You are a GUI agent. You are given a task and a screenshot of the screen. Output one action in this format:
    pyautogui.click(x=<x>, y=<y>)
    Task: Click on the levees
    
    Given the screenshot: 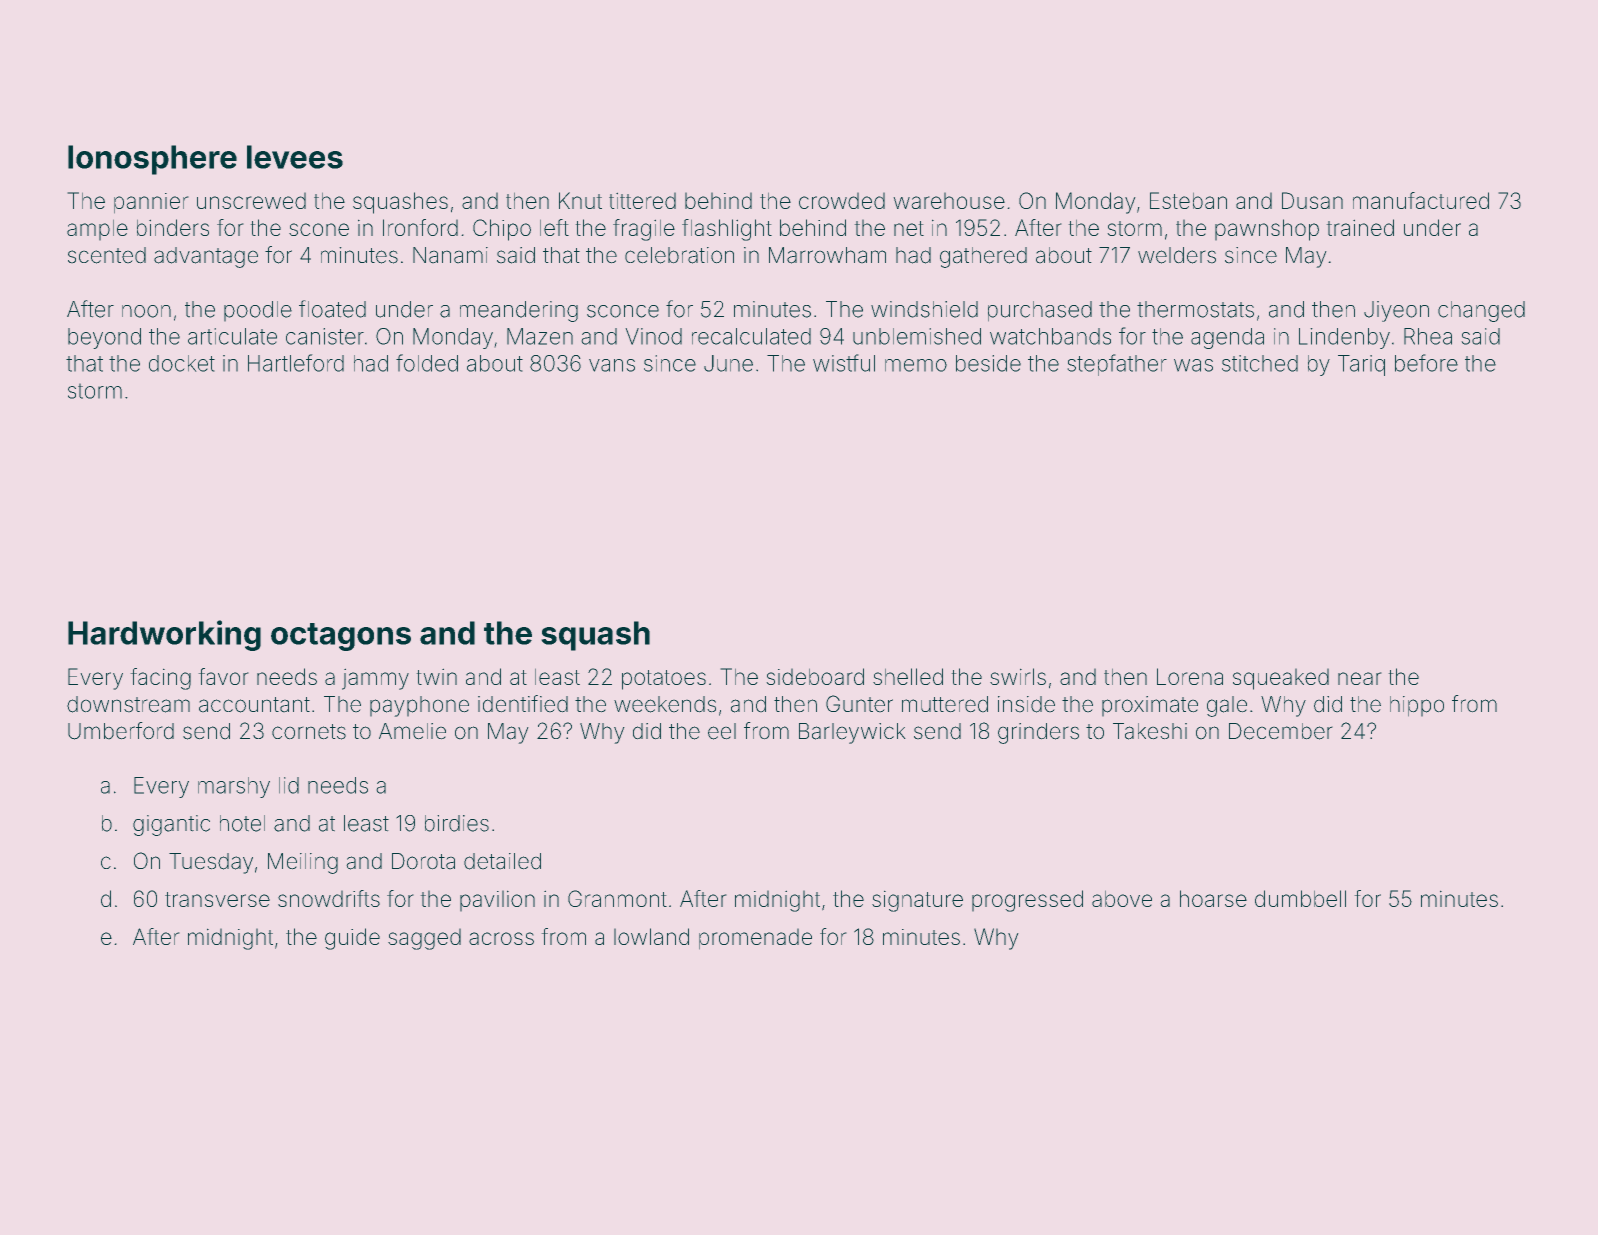 What is the action you would take?
    pyautogui.click(x=295, y=157)
